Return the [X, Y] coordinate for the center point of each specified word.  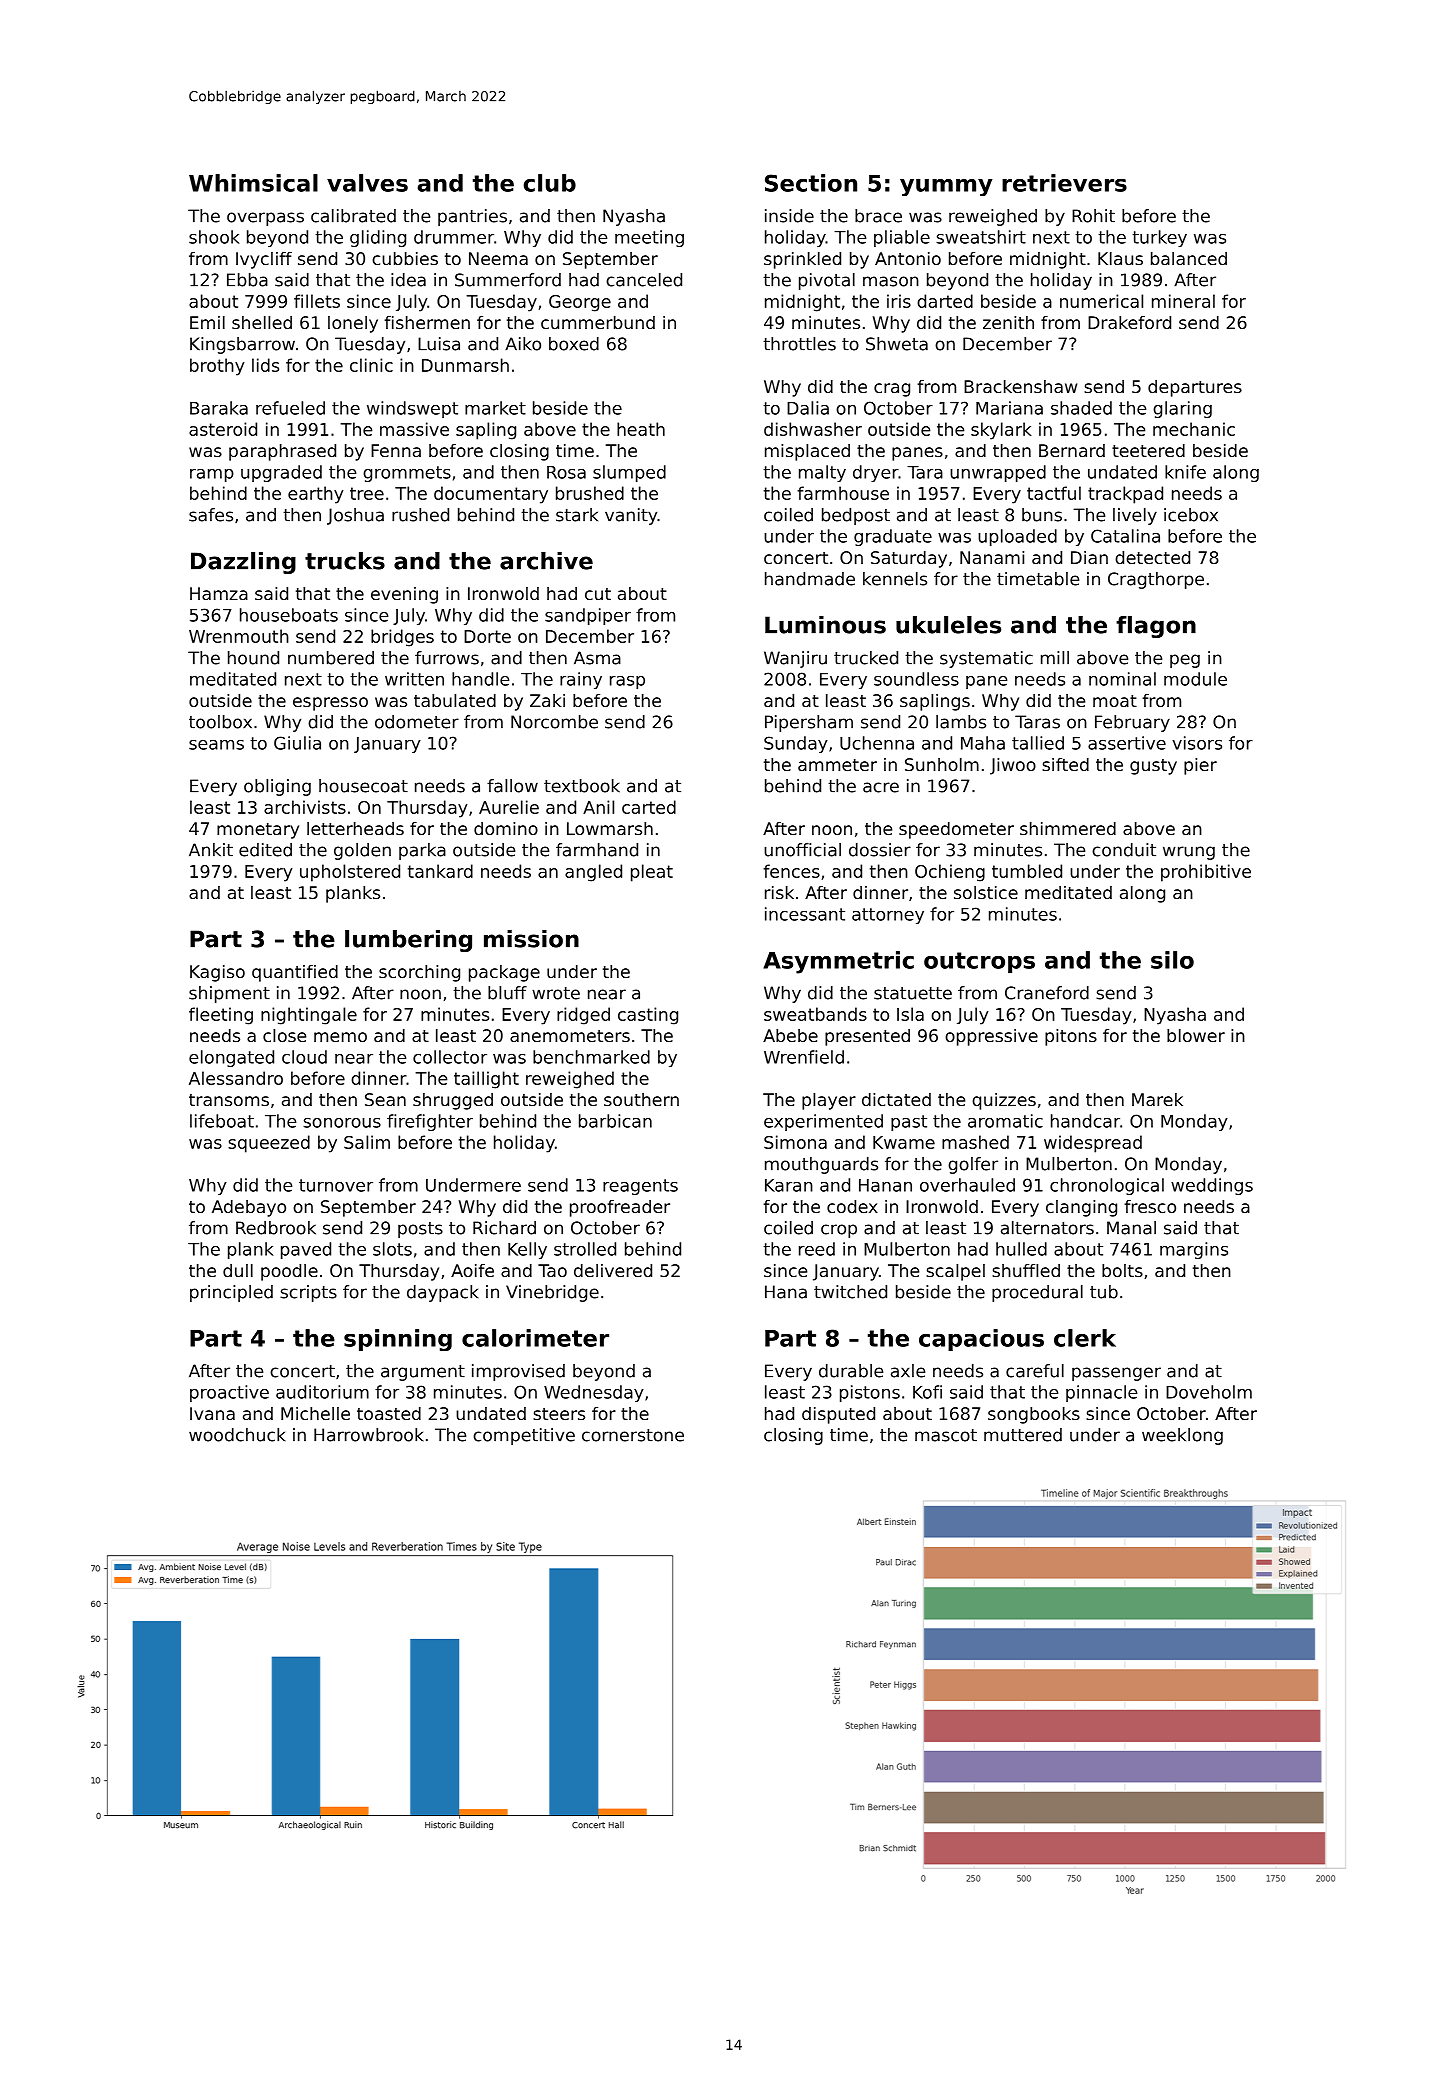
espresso [330, 704]
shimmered [1068, 828]
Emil [207, 322]
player [829, 1101]
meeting [649, 238]
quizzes [1004, 1101]
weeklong [1182, 1436]
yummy [946, 187]
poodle [289, 1272]
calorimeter [535, 1338]
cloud [304, 1057]
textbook [582, 786]
